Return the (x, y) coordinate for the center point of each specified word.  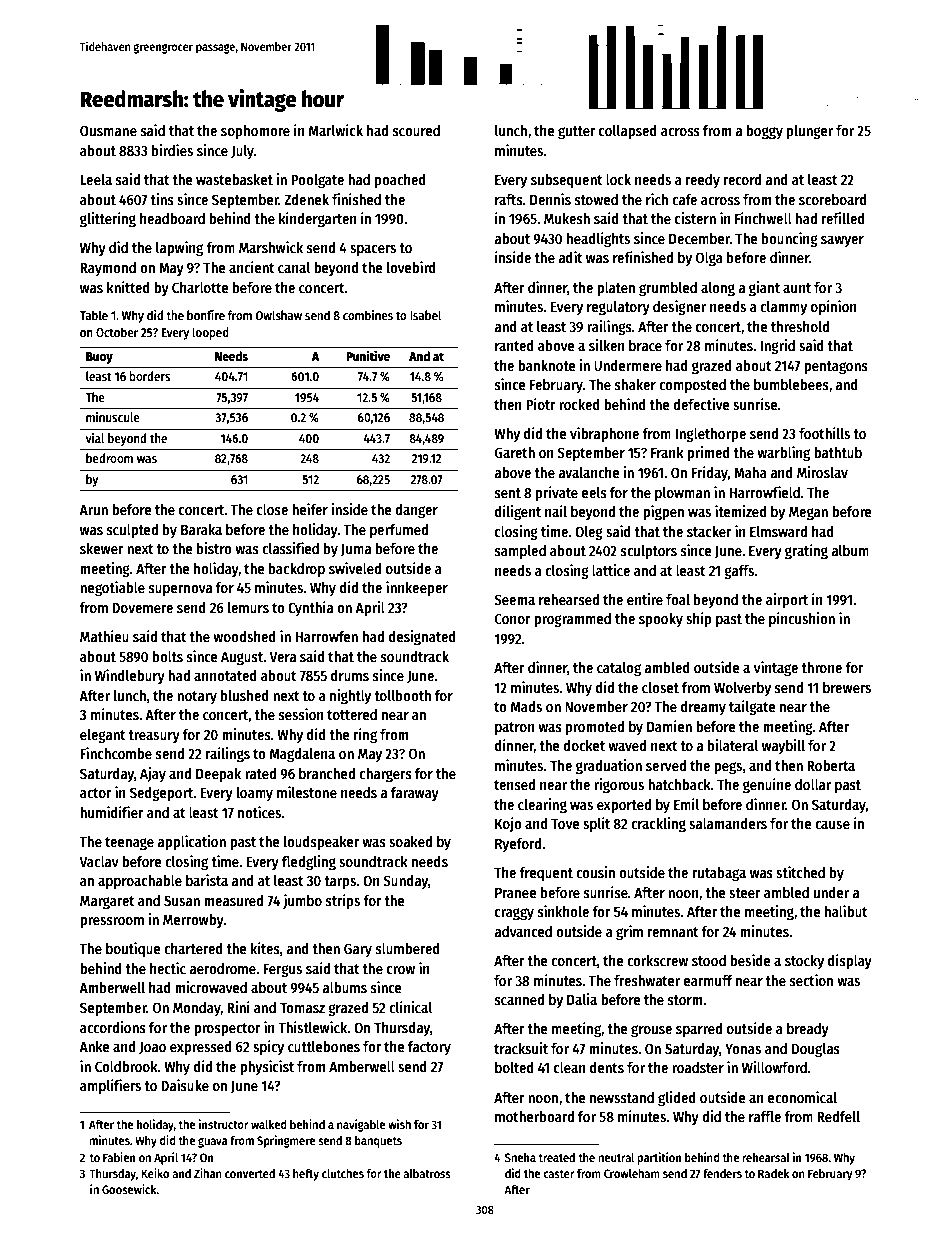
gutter (577, 132)
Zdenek (306, 199)
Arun (93, 510)
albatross (427, 1173)
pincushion (802, 619)
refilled (843, 218)
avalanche (589, 472)
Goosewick (129, 1189)
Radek (773, 1173)
